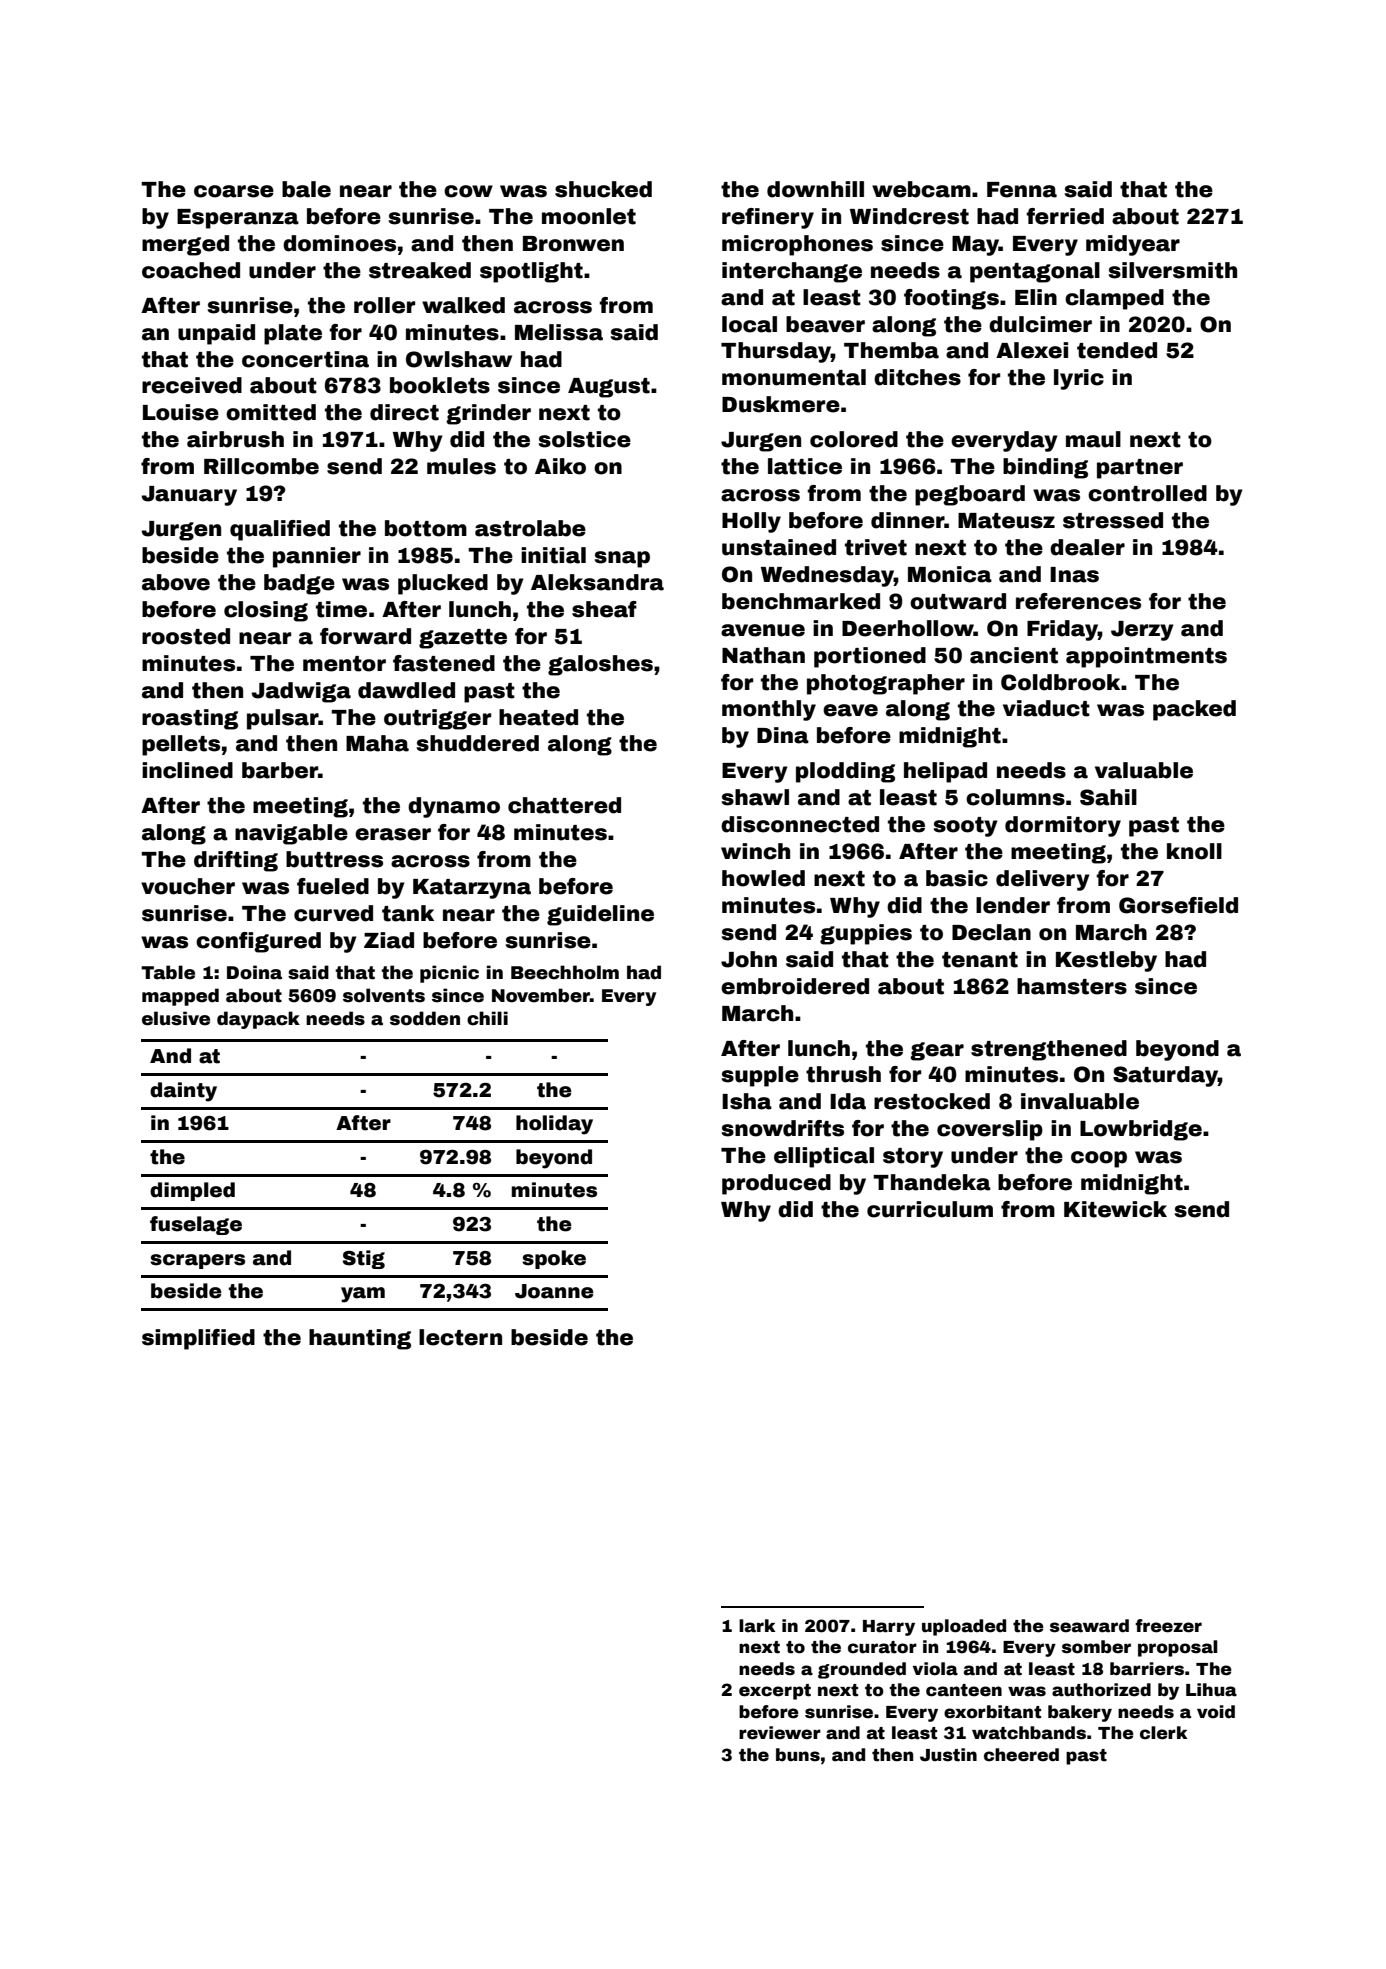 The height and width of the screenshot is (1969, 1386). What do you see at coordinates (827, 576) in the screenshot?
I see `Wednesday` at bounding box center [827, 576].
